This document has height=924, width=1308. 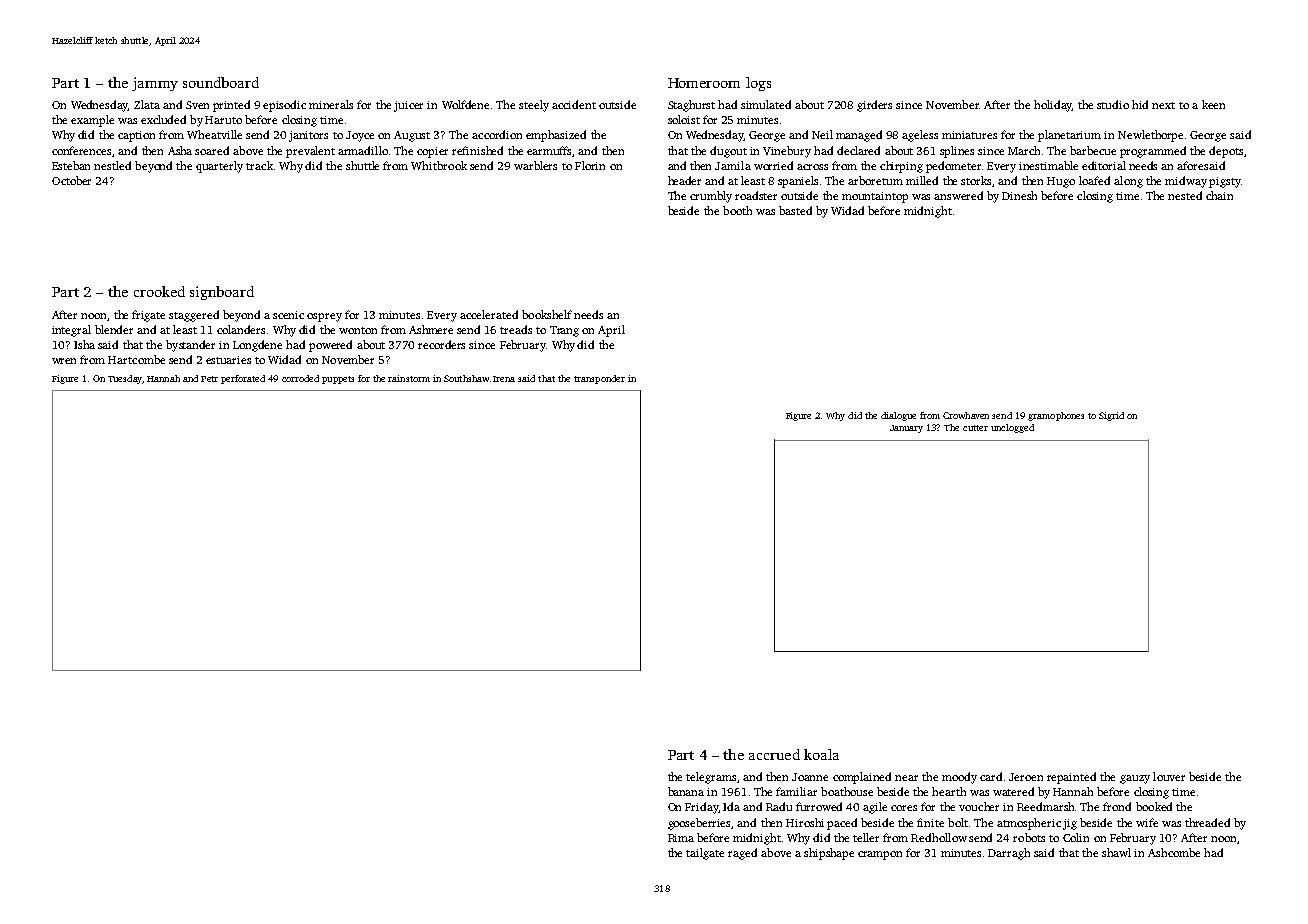 What do you see at coordinates (705, 854) in the document?
I see `tailgate` at bounding box center [705, 854].
